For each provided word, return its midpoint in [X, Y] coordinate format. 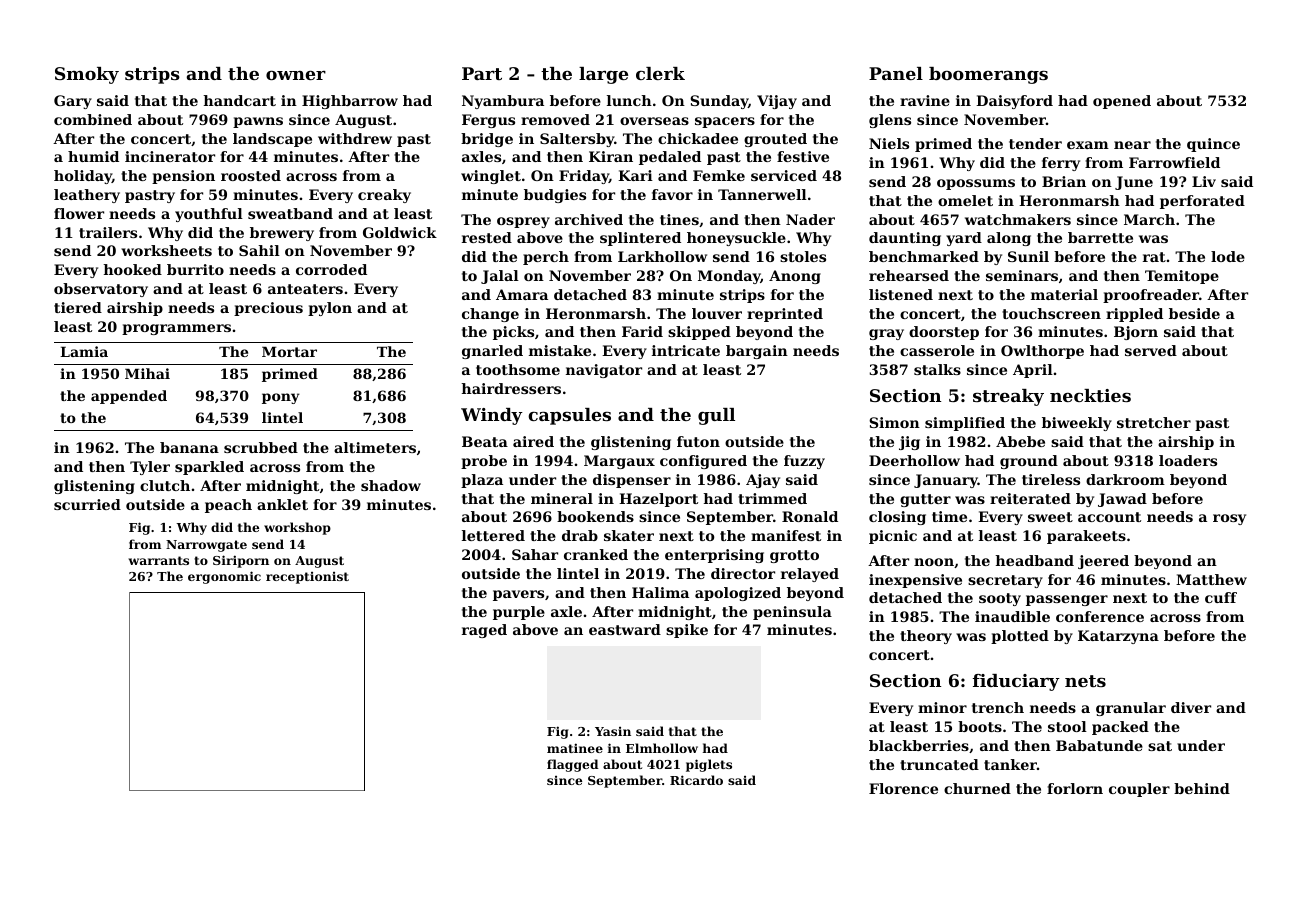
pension [183, 177]
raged [484, 631]
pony [281, 398]
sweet [1050, 517]
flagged [573, 765]
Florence [903, 788]
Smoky [87, 75]
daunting [905, 239]
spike [687, 631]
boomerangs [988, 75]
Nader [810, 219]
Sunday [719, 102]
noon [934, 562]
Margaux [619, 462]
